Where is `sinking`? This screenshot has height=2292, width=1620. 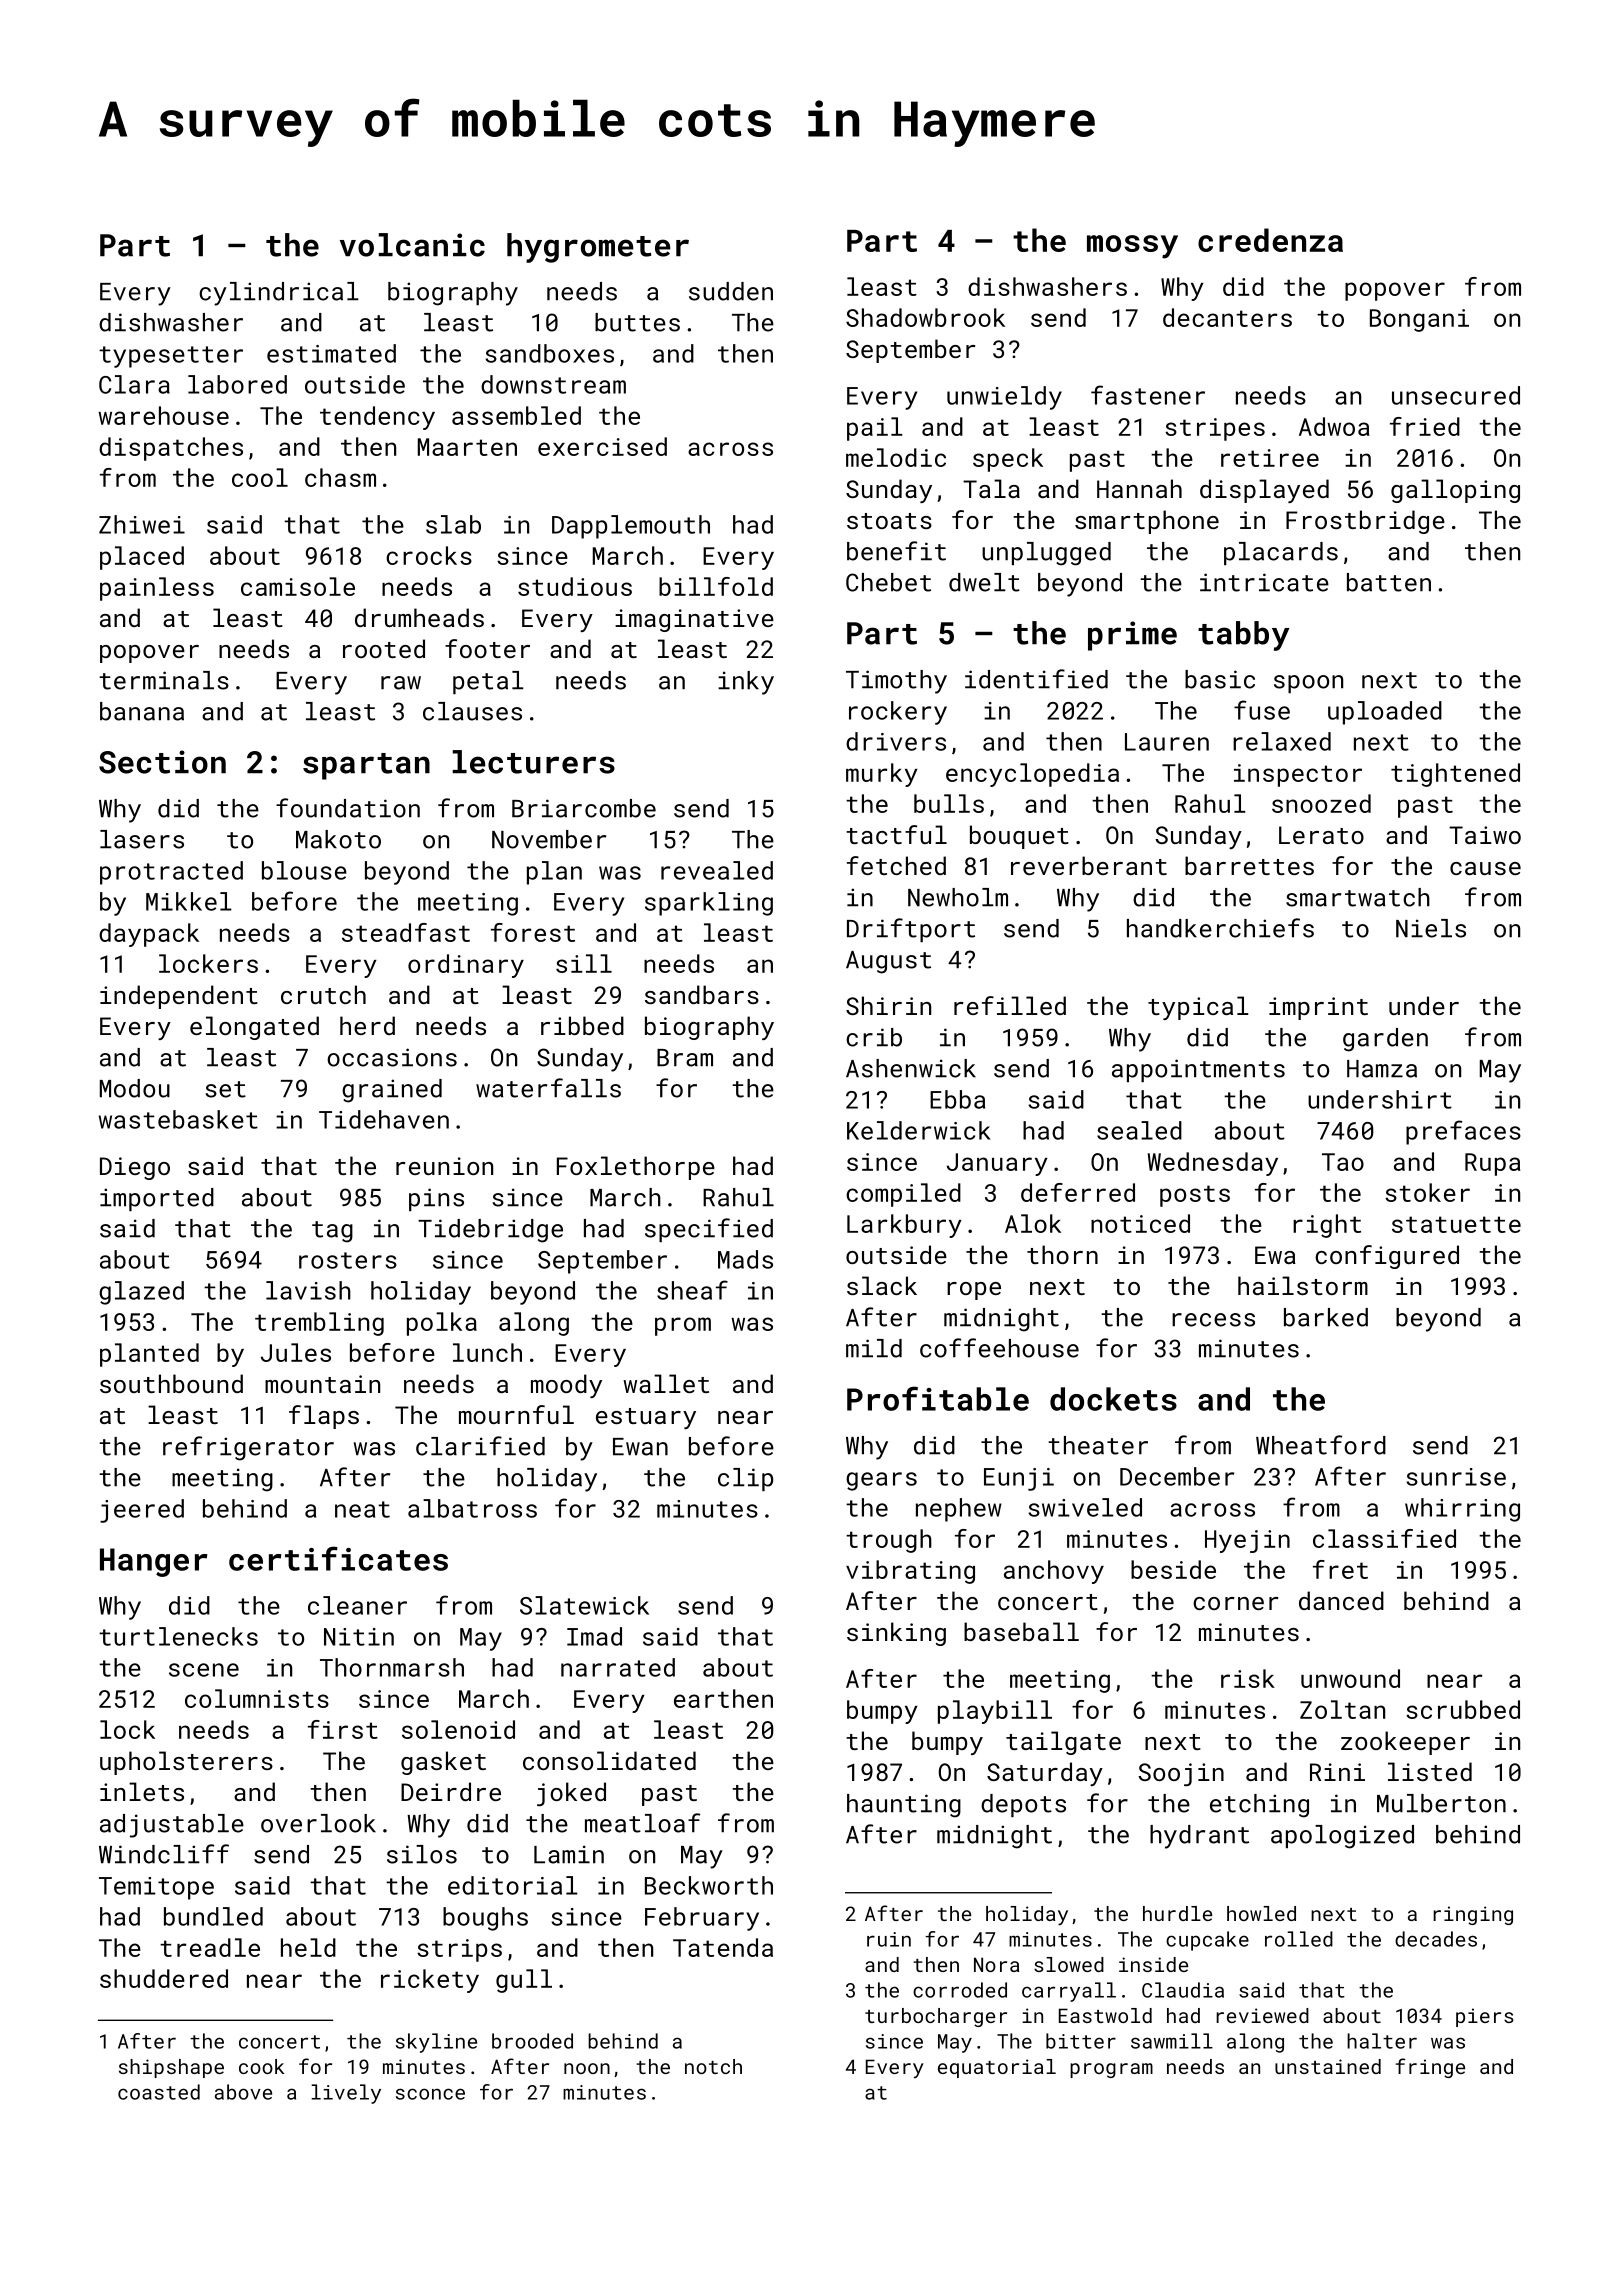
sinking is located at coordinates (896, 1634).
